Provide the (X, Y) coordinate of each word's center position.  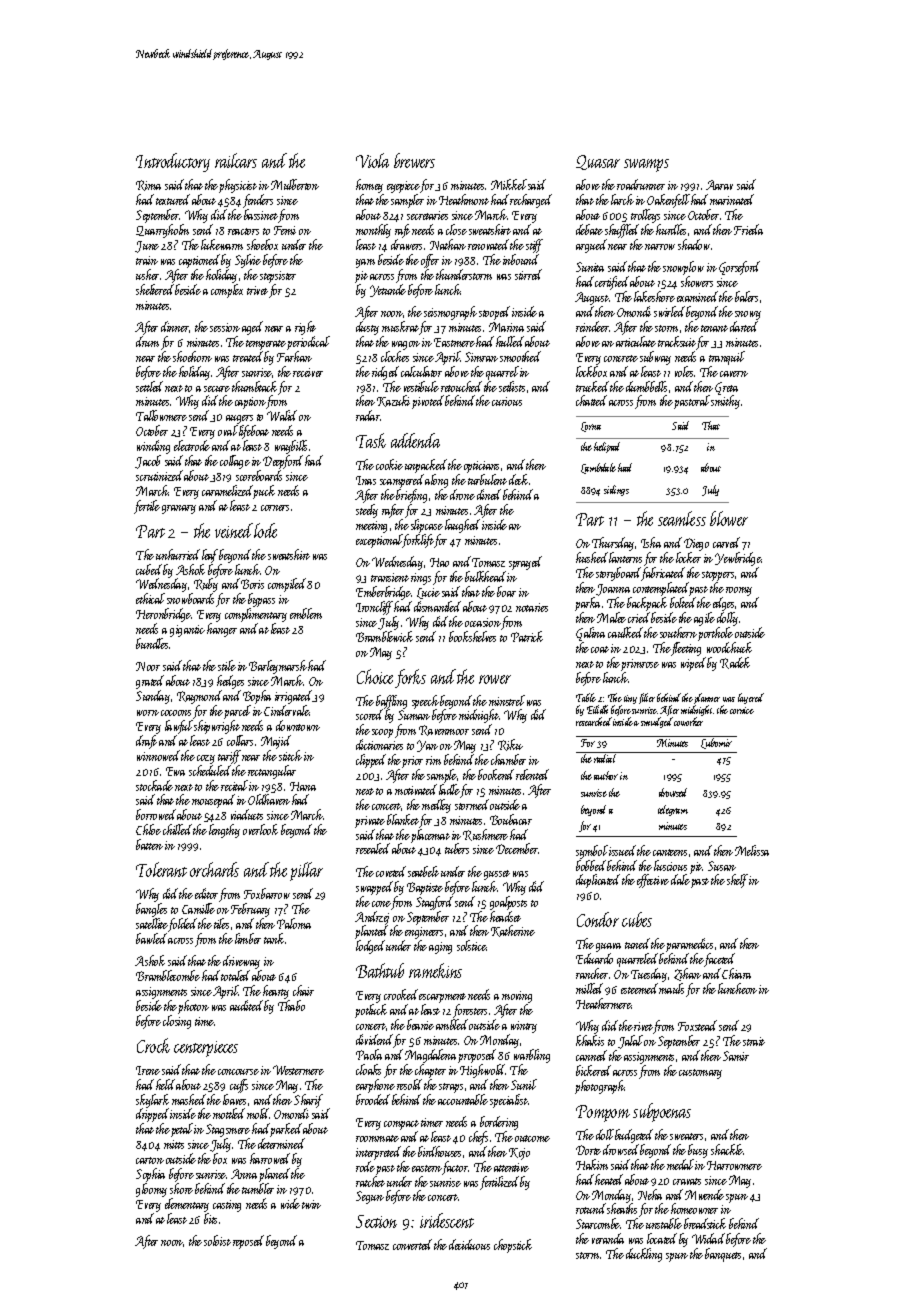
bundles (152, 643)
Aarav (719, 185)
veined (234, 530)
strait (754, 1041)
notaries (532, 607)
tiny (630, 699)
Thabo (291, 1005)
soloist (217, 1240)
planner (707, 699)
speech (425, 702)
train (147, 260)
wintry (524, 1027)
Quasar (598, 162)
